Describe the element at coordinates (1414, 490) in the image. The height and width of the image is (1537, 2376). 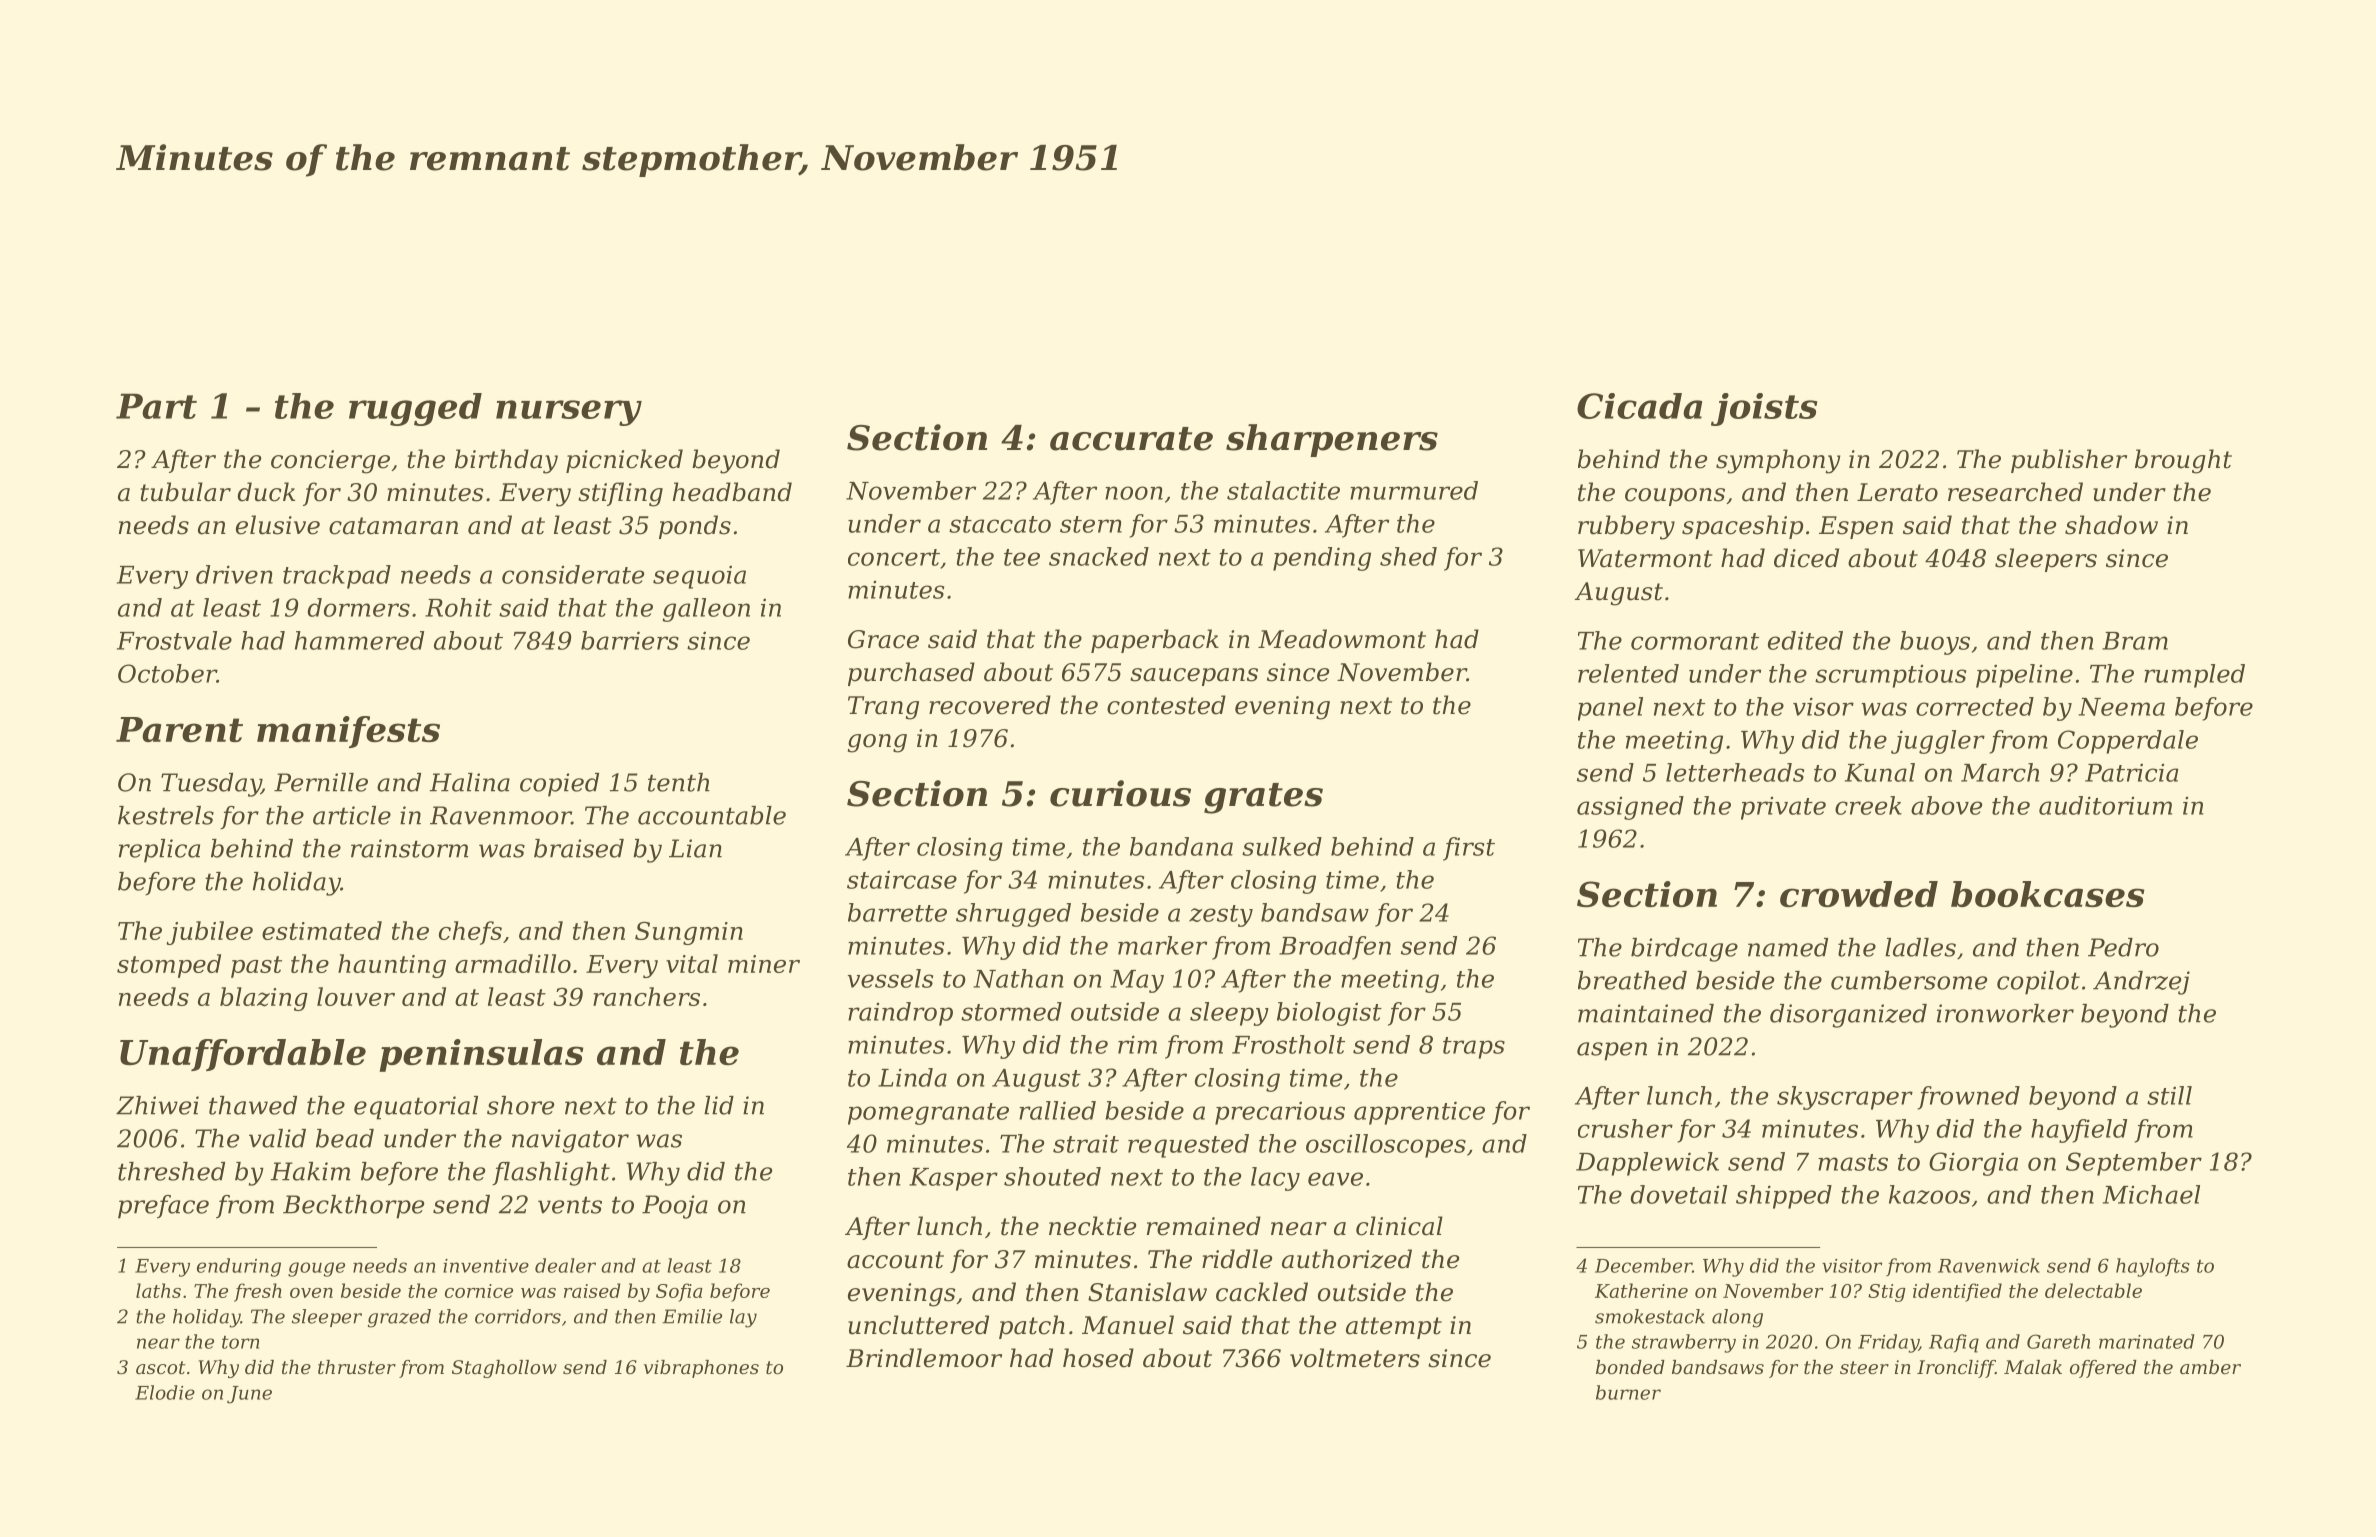
I see `murmured` at that location.
